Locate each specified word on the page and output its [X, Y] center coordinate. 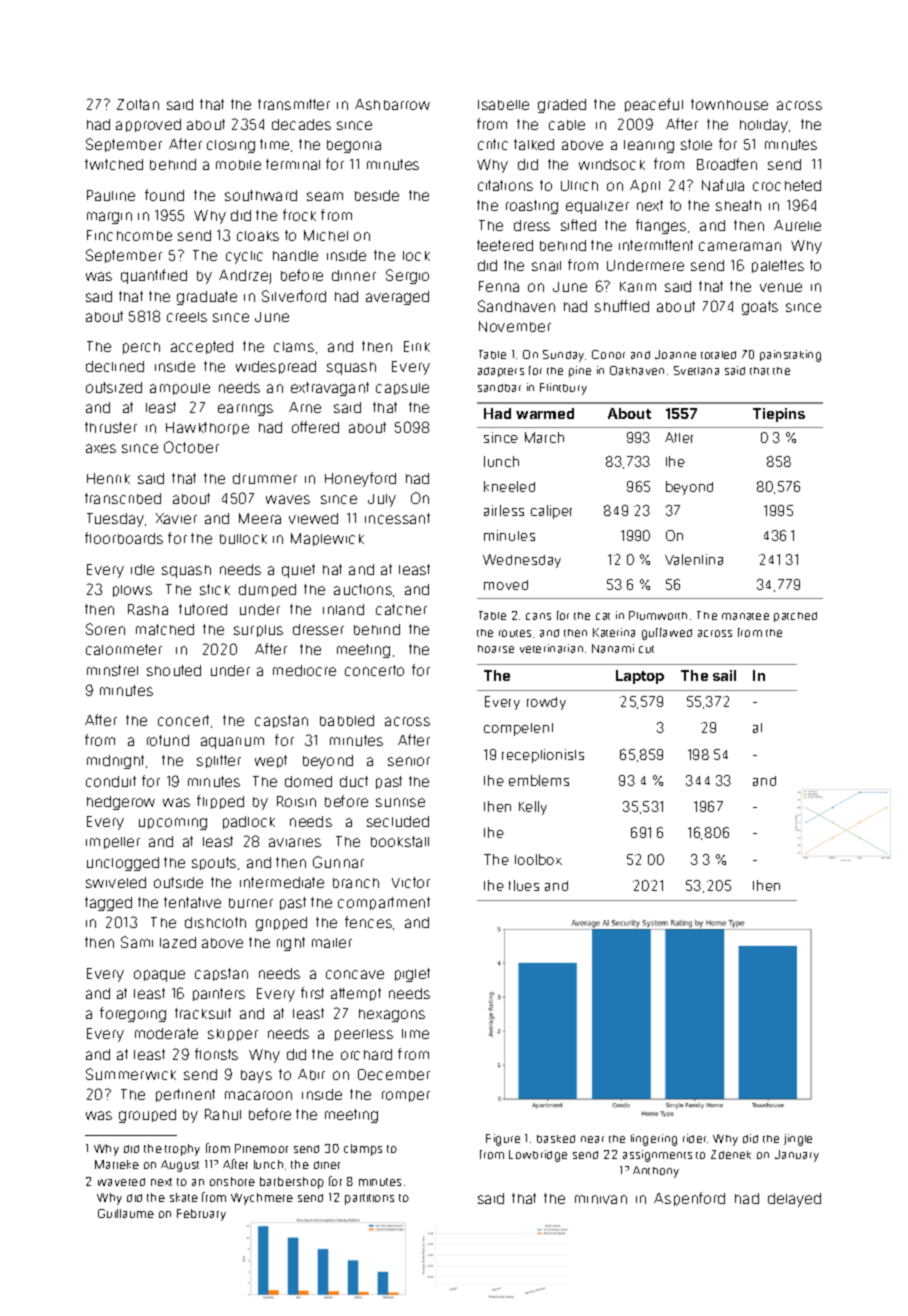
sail [724, 675]
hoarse [496, 649]
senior [409, 761]
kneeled [509, 486]
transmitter [294, 104]
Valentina [694, 559]
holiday [764, 126]
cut [646, 649]
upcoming [173, 824]
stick [215, 589]
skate [184, 1197]
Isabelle [503, 105]
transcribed [123, 498]
